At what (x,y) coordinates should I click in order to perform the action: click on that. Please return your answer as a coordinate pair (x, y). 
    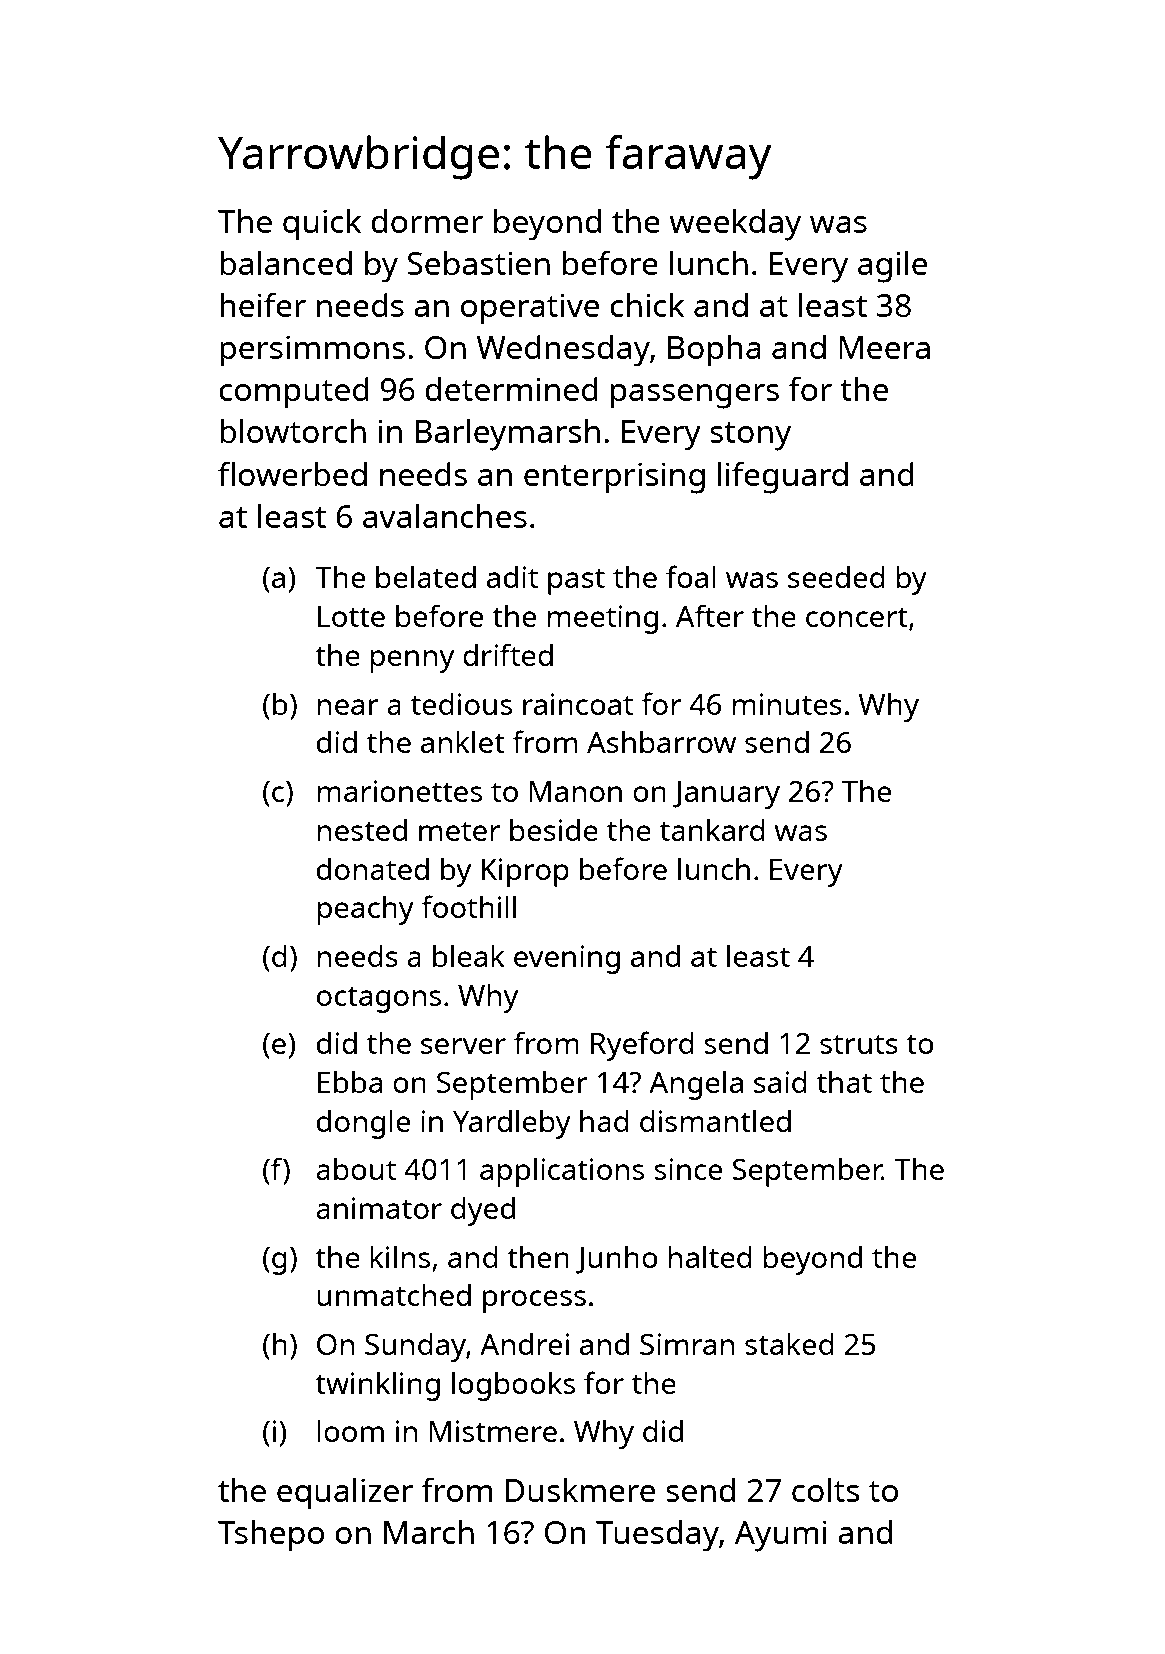
    Looking at the image, I should click on (844, 1082).
